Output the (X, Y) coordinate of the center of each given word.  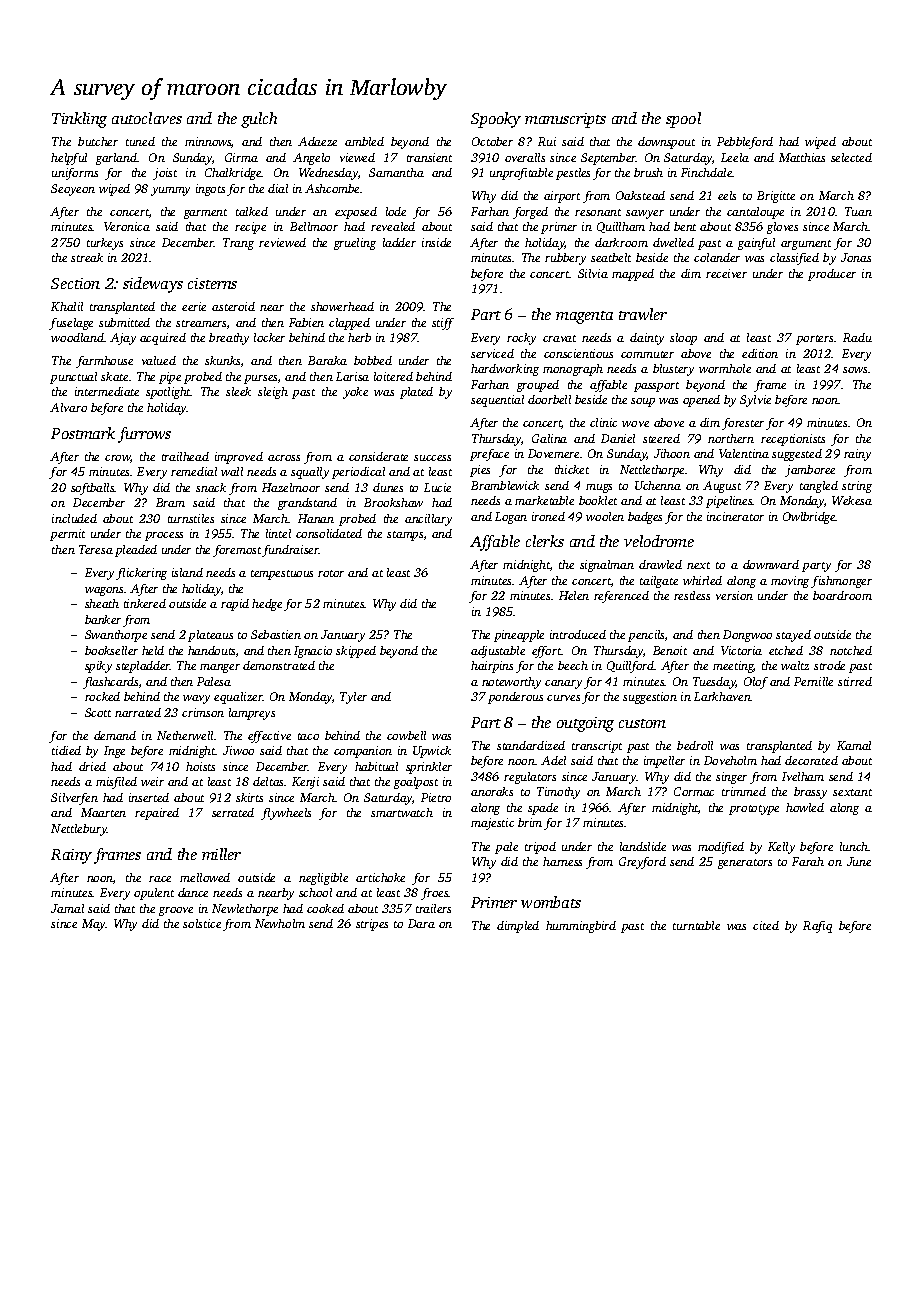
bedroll (695, 745)
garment (205, 214)
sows (855, 370)
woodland (77, 337)
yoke (355, 393)
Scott (98, 712)
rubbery (565, 259)
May (94, 925)
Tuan (858, 211)
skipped (356, 652)
